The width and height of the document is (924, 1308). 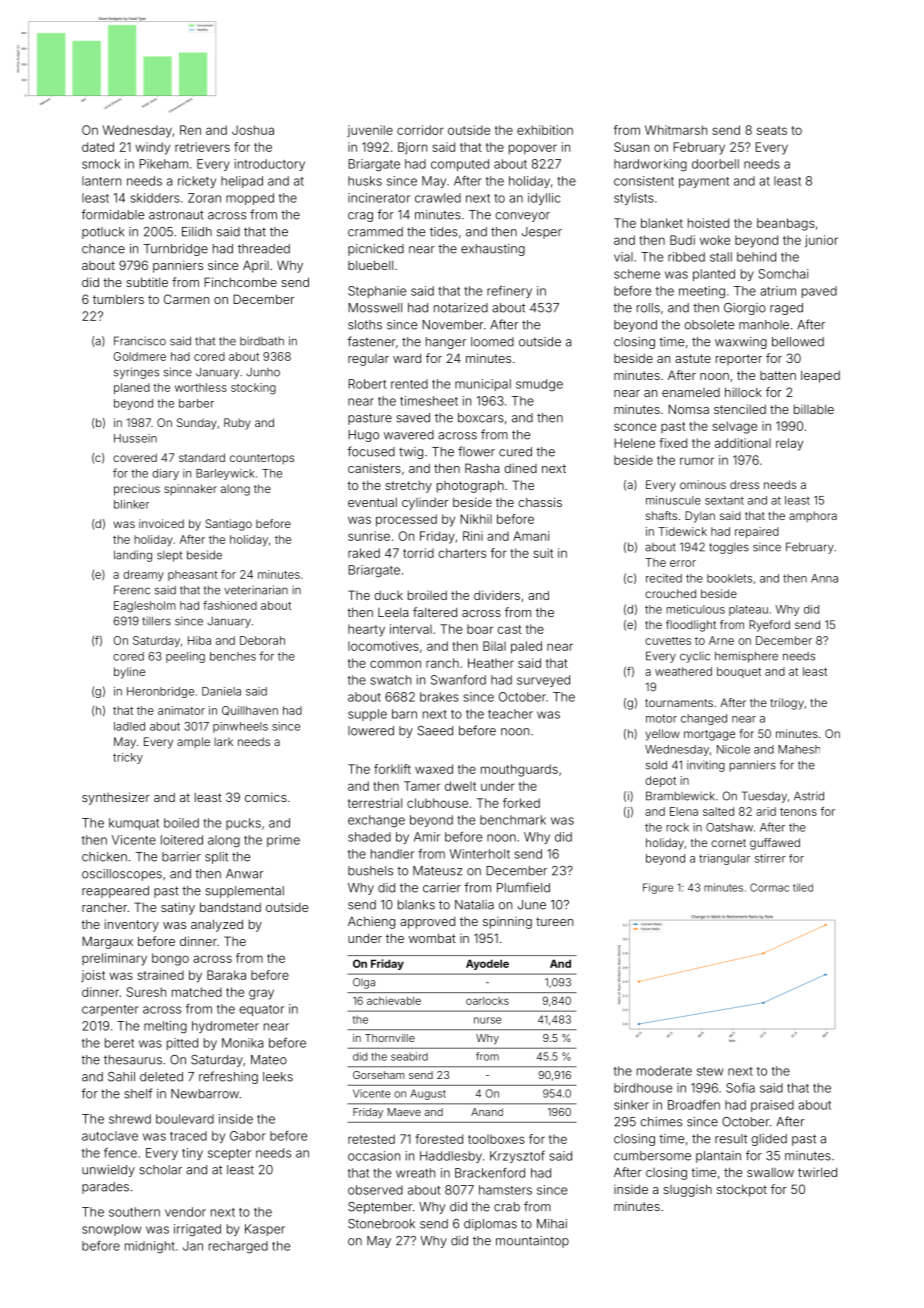 What do you see at coordinates (379, 198) in the document?
I see `incinerator` at bounding box center [379, 198].
